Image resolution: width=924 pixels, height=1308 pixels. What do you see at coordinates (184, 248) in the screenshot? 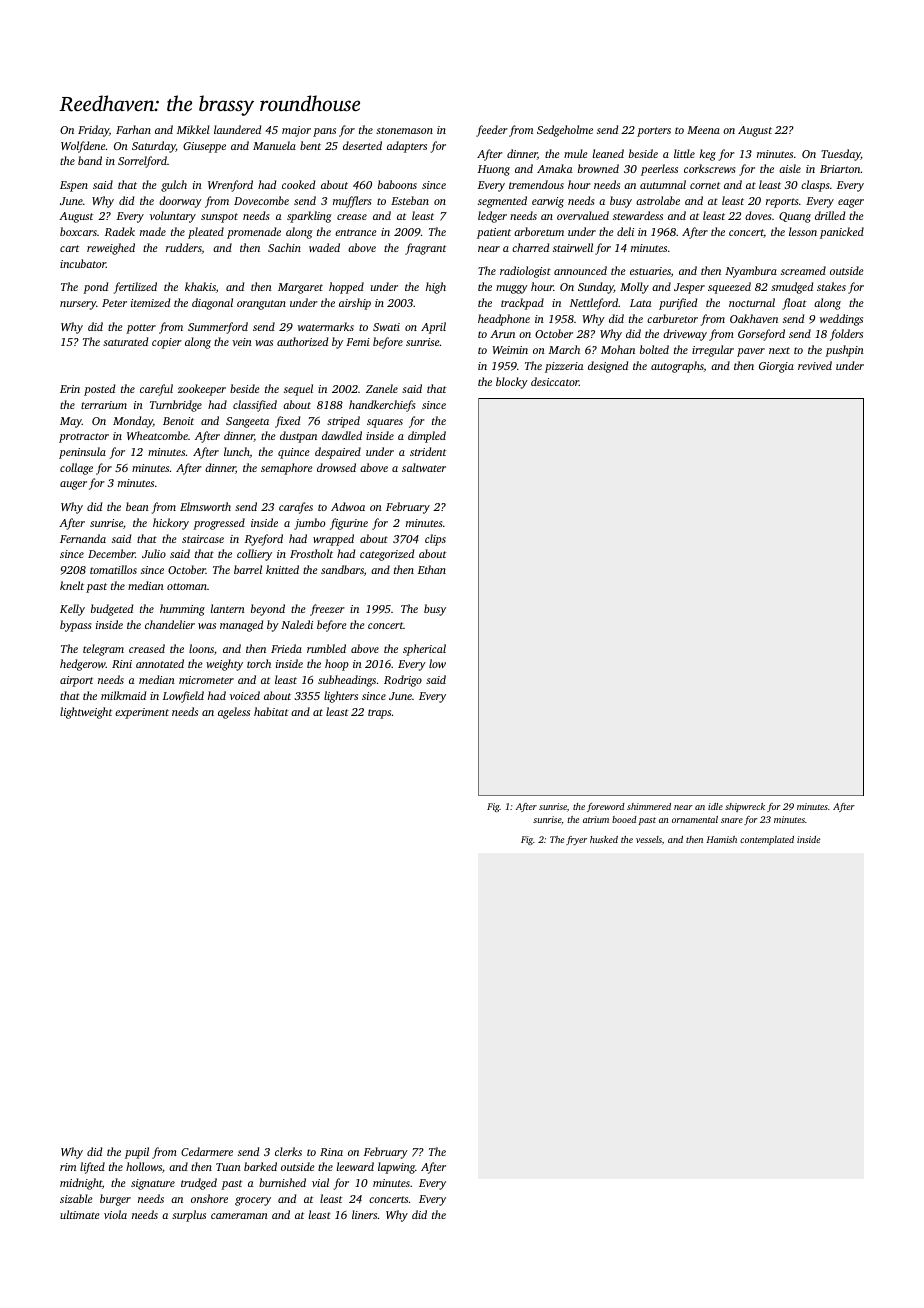
I see `rudders` at bounding box center [184, 248].
